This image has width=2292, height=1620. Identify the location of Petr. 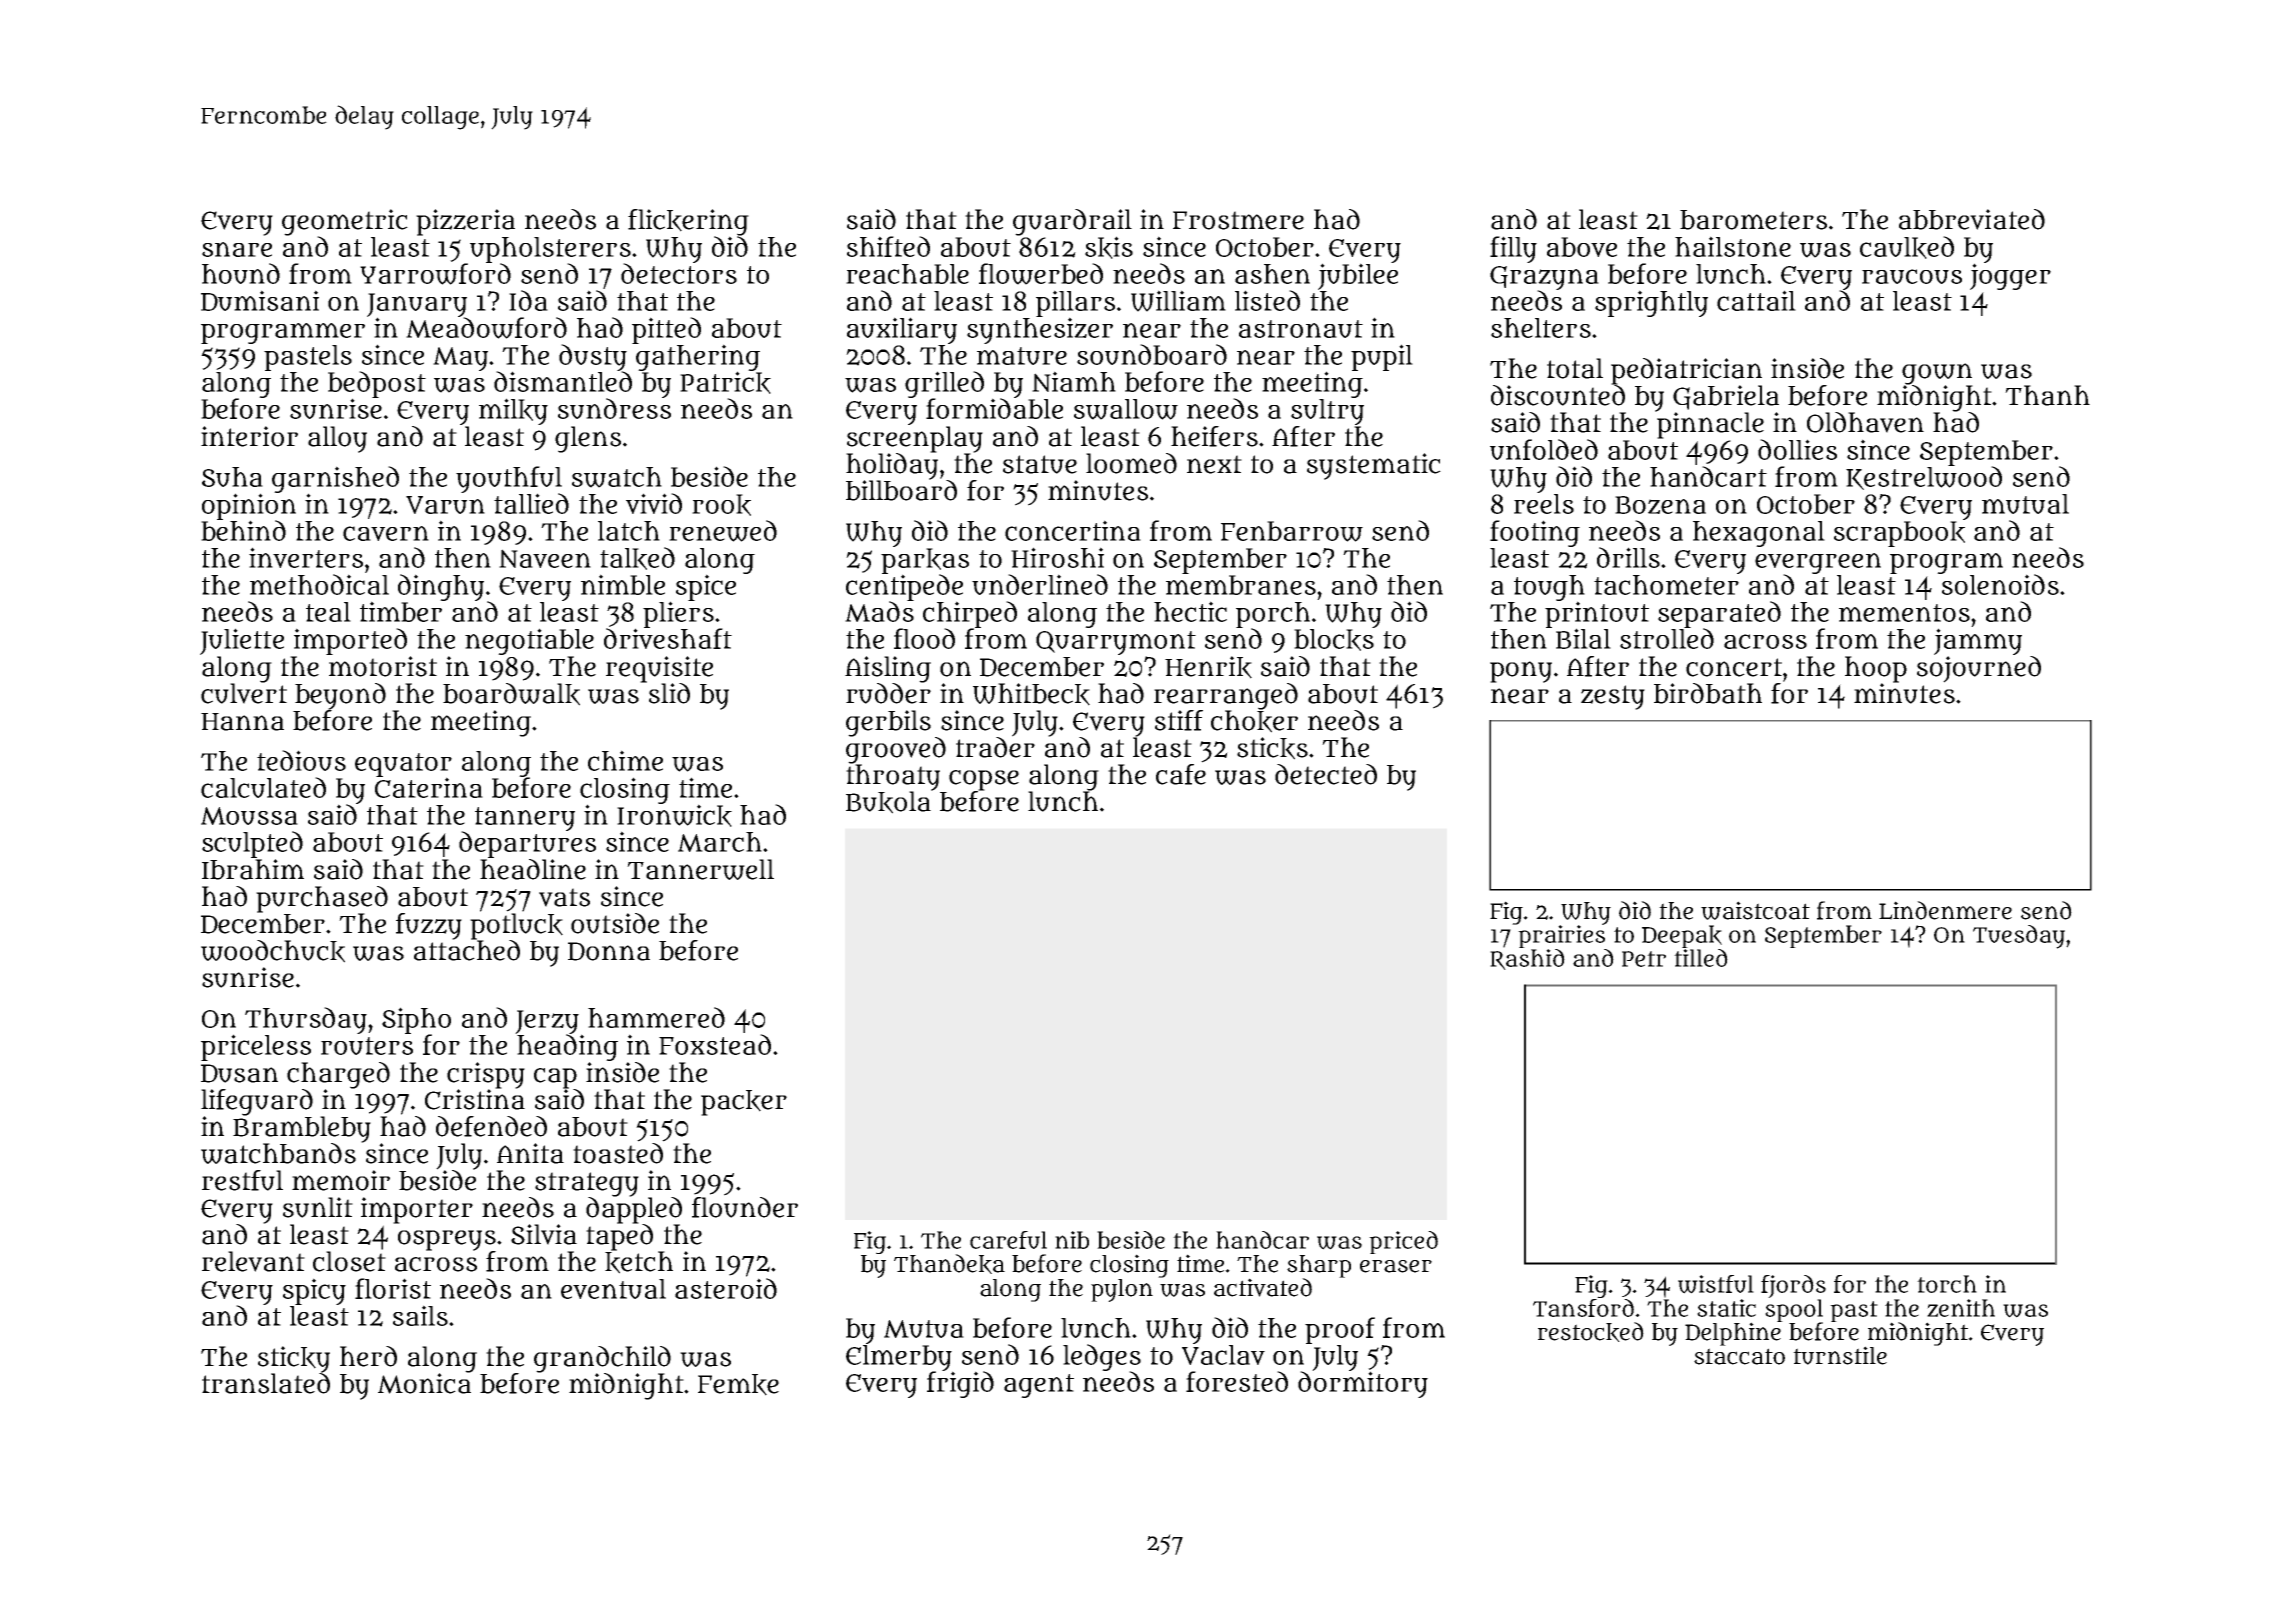
(1644, 959).
